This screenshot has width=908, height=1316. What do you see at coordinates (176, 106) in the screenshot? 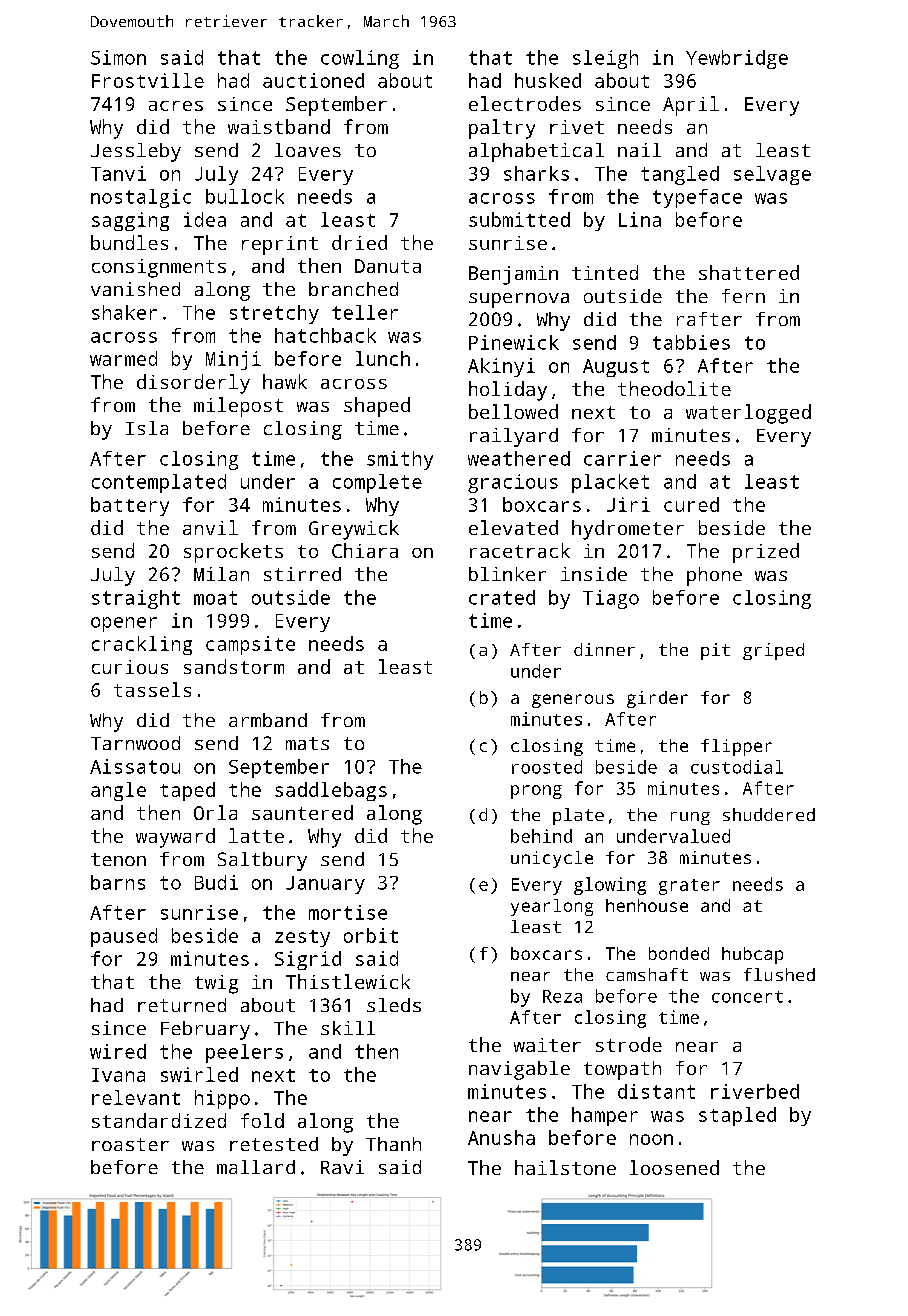
I see `acres` at bounding box center [176, 106].
